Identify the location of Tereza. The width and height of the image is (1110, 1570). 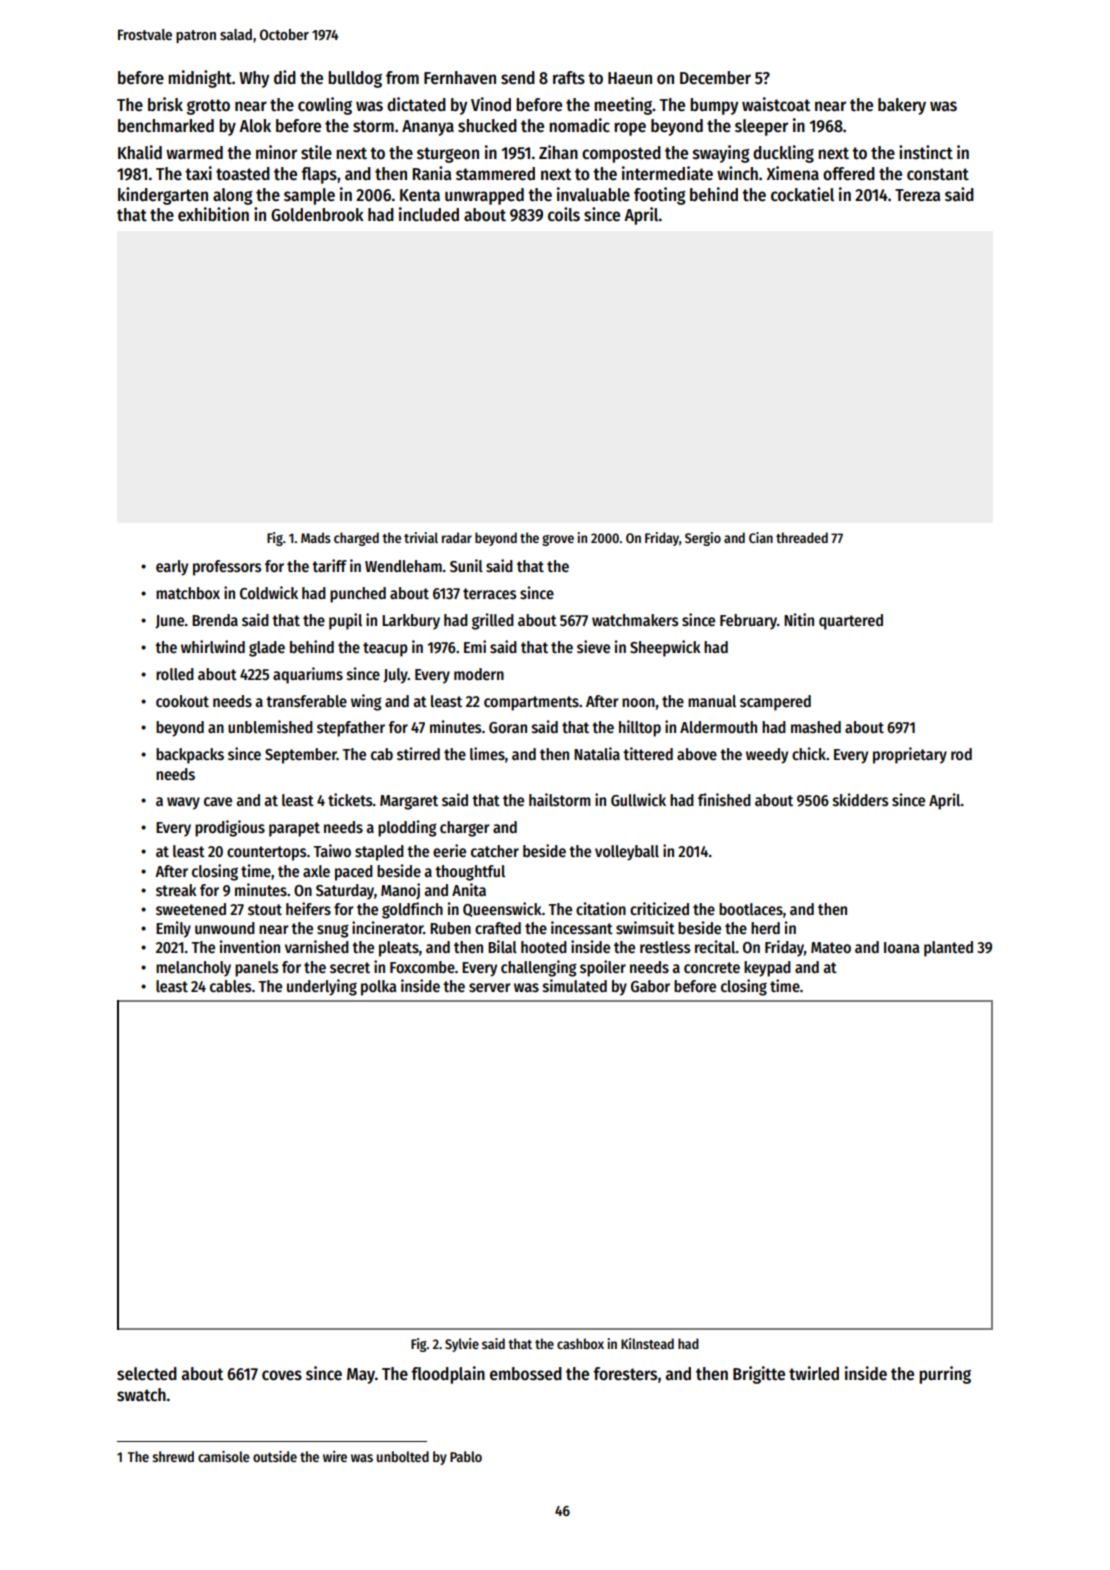
(917, 195).
